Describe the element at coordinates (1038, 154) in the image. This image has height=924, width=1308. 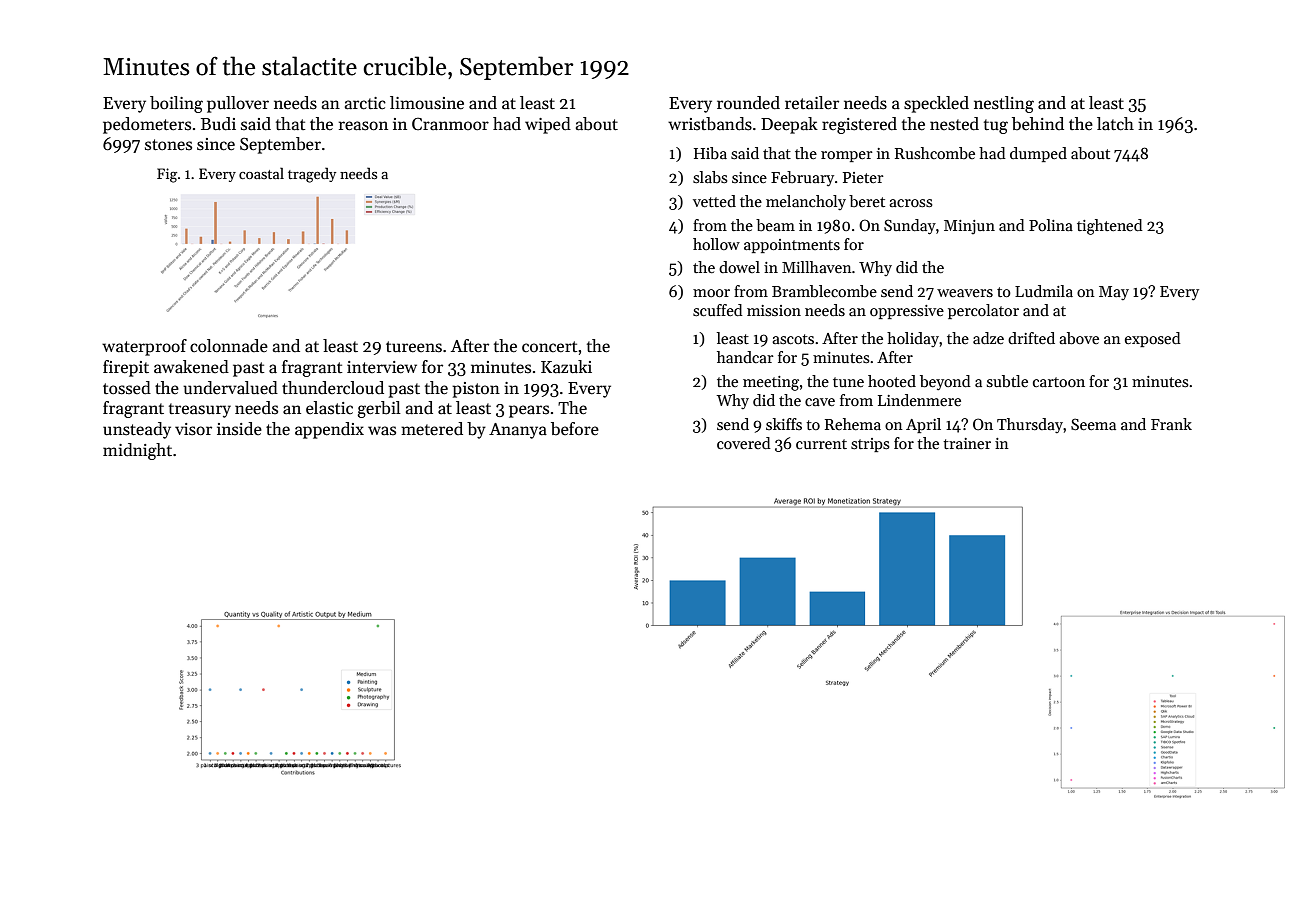
I see `dumped` at that location.
